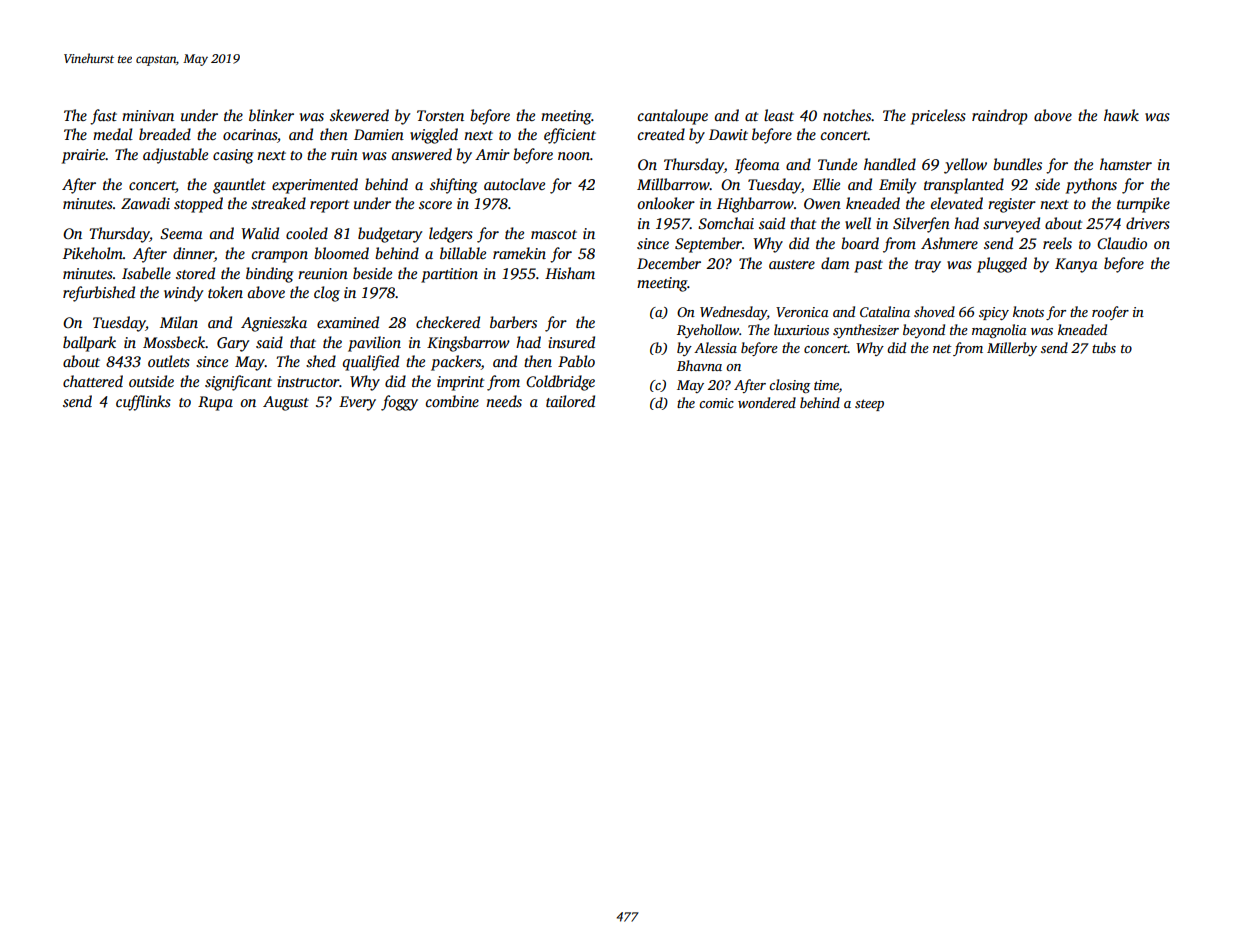 This document has height=952, width=1233. What do you see at coordinates (286, 403) in the document?
I see `August` at bounding box center [286, 403].
